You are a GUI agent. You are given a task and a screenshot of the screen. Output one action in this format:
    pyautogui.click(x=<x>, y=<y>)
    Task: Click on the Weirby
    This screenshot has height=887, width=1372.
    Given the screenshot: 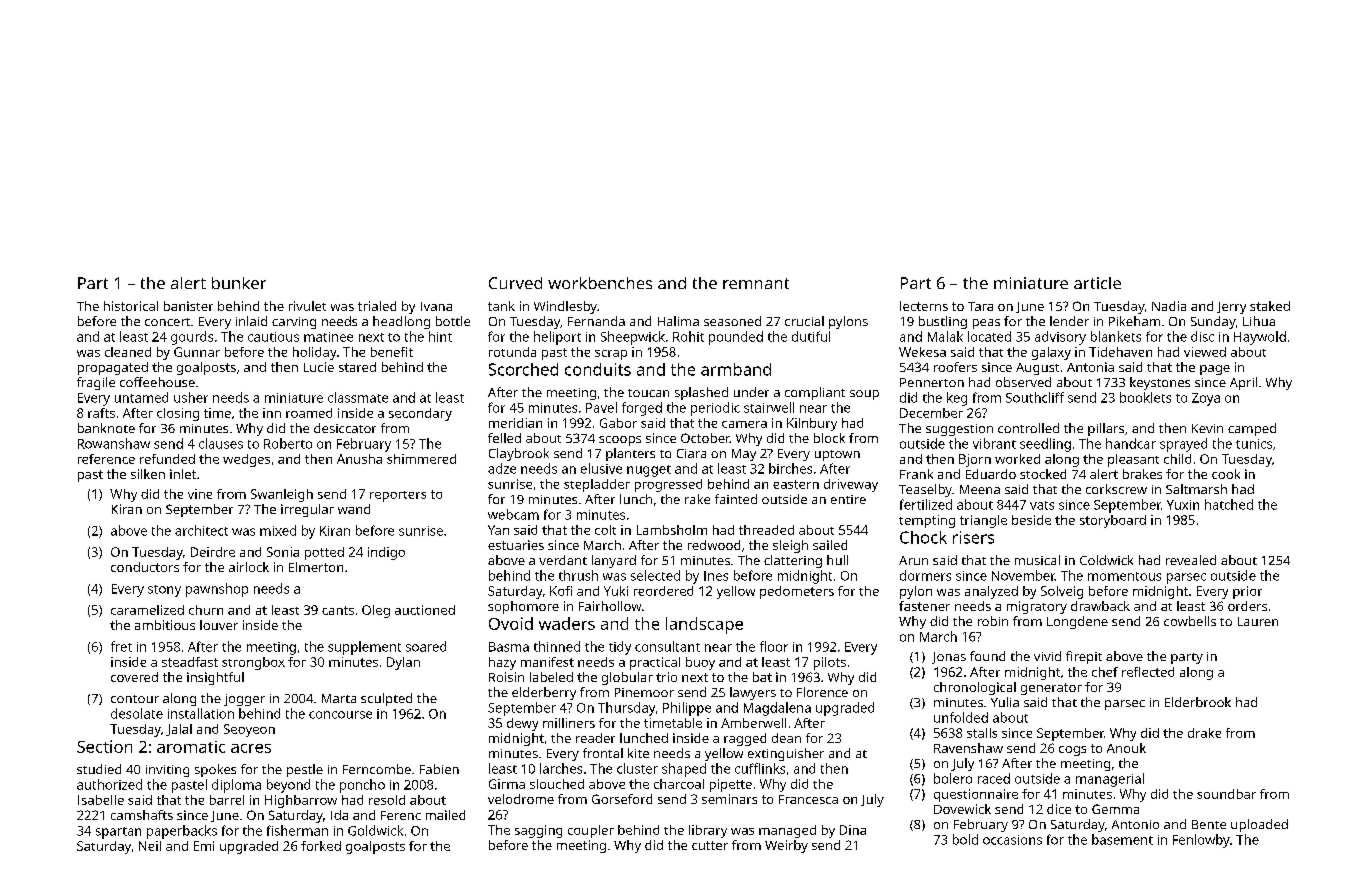 What is the action you would take?
    pyautogui.click(x=786, y=846)
